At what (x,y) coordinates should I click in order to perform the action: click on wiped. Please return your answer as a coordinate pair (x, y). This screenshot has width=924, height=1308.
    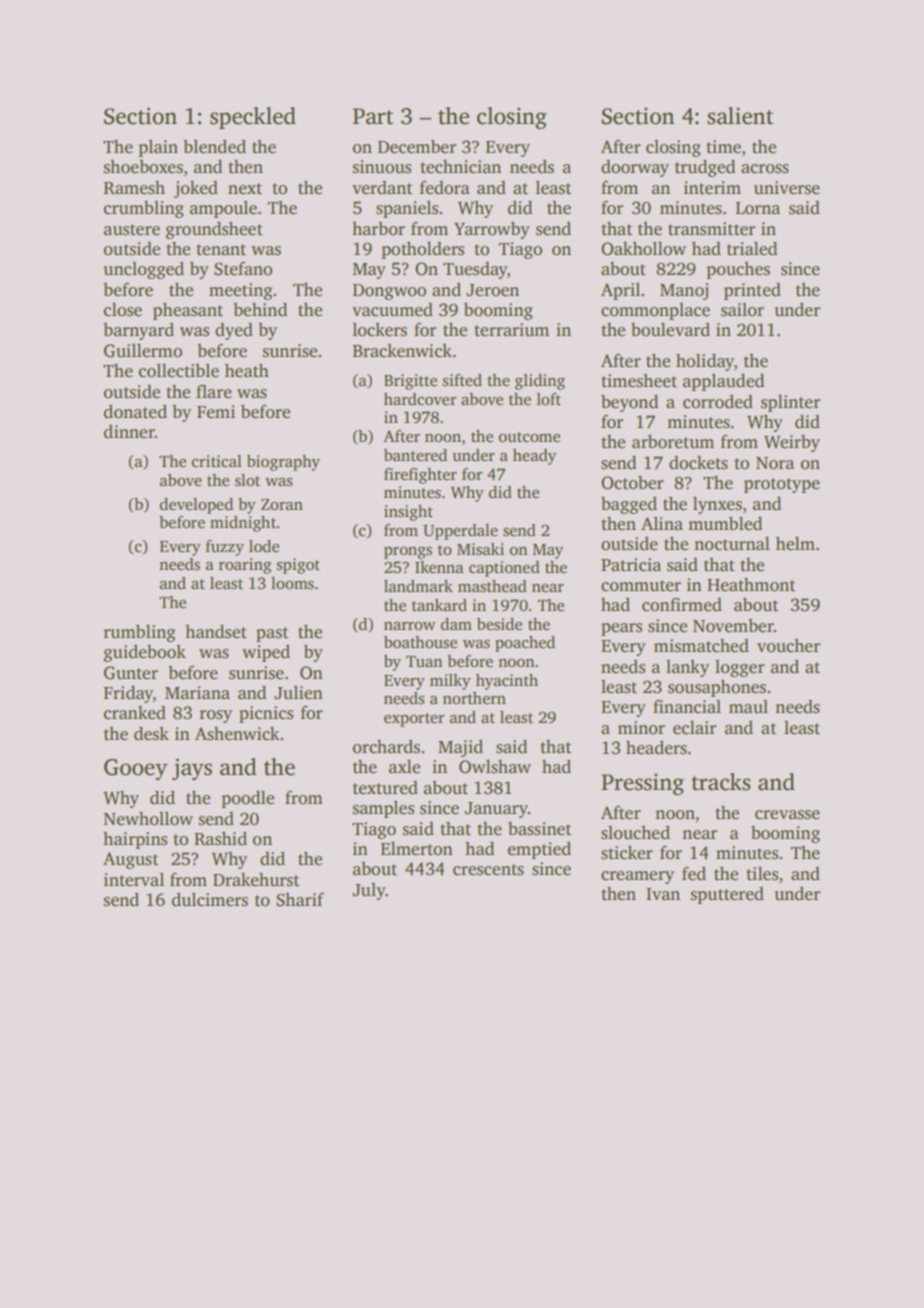
    Looking at the image, I should click on (266, 653).
